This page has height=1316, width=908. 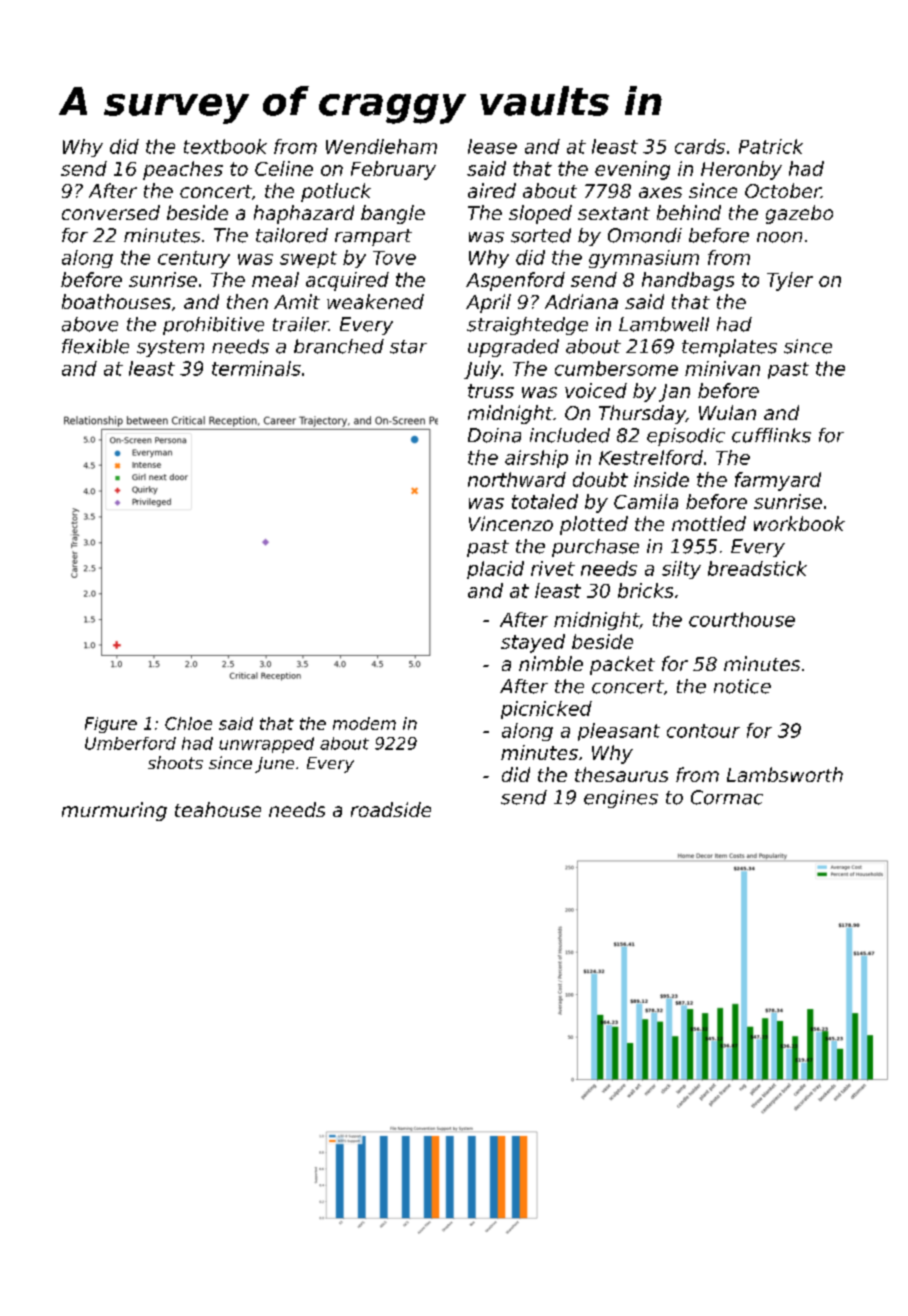 I want to click on Umberford, so click(x=130, y=743).
